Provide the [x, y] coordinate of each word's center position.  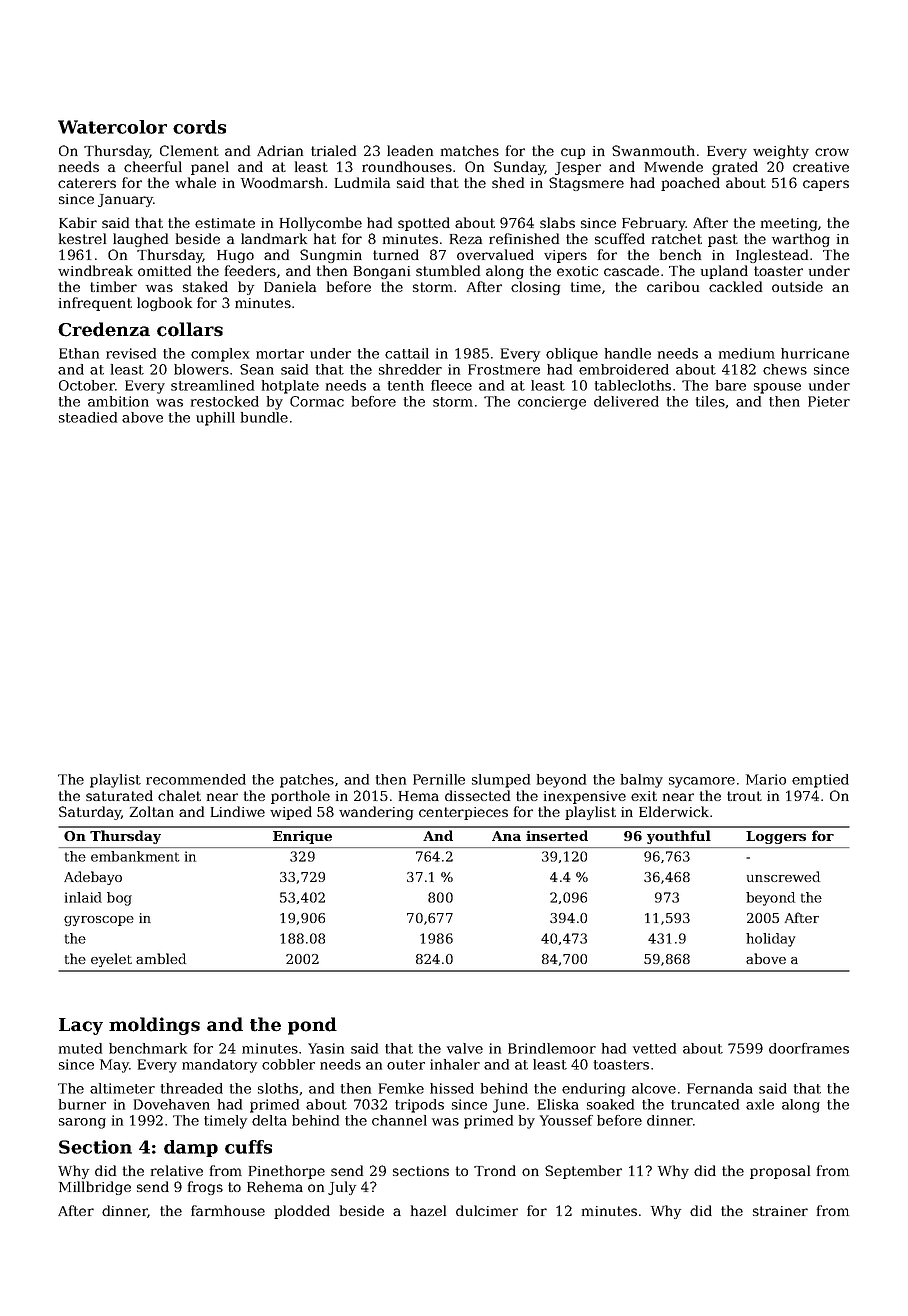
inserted [557, 835]
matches [470, 150]
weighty [781, 152]
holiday [770, 940]
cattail [407, 353]
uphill [215, 419]
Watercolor [112, 127]
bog [119, 899]
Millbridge [95, 1188]
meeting [789, 224]
